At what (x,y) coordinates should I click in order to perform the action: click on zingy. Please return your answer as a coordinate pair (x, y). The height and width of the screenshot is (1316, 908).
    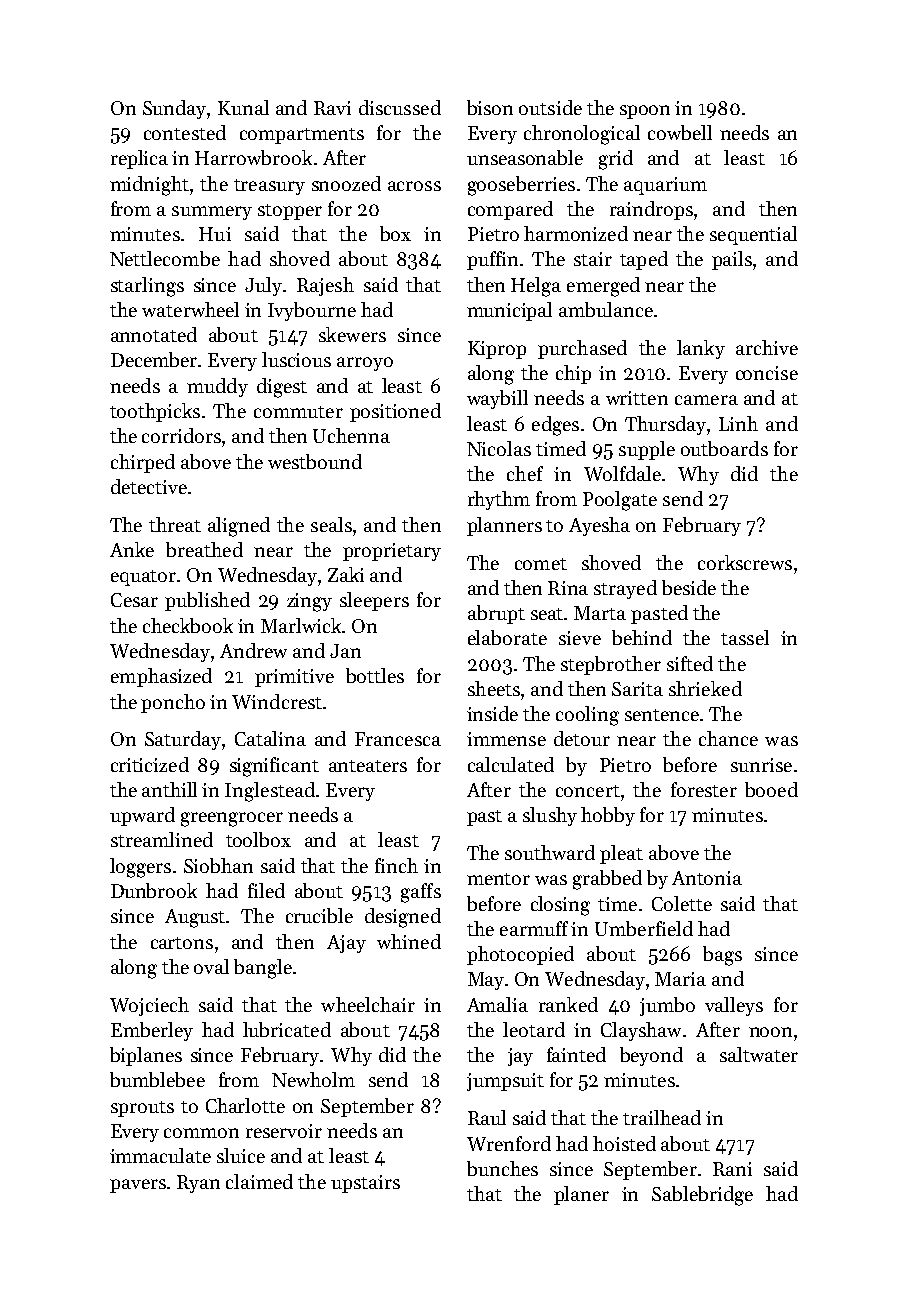
    Looking at the image, I should click on (309, 602).
